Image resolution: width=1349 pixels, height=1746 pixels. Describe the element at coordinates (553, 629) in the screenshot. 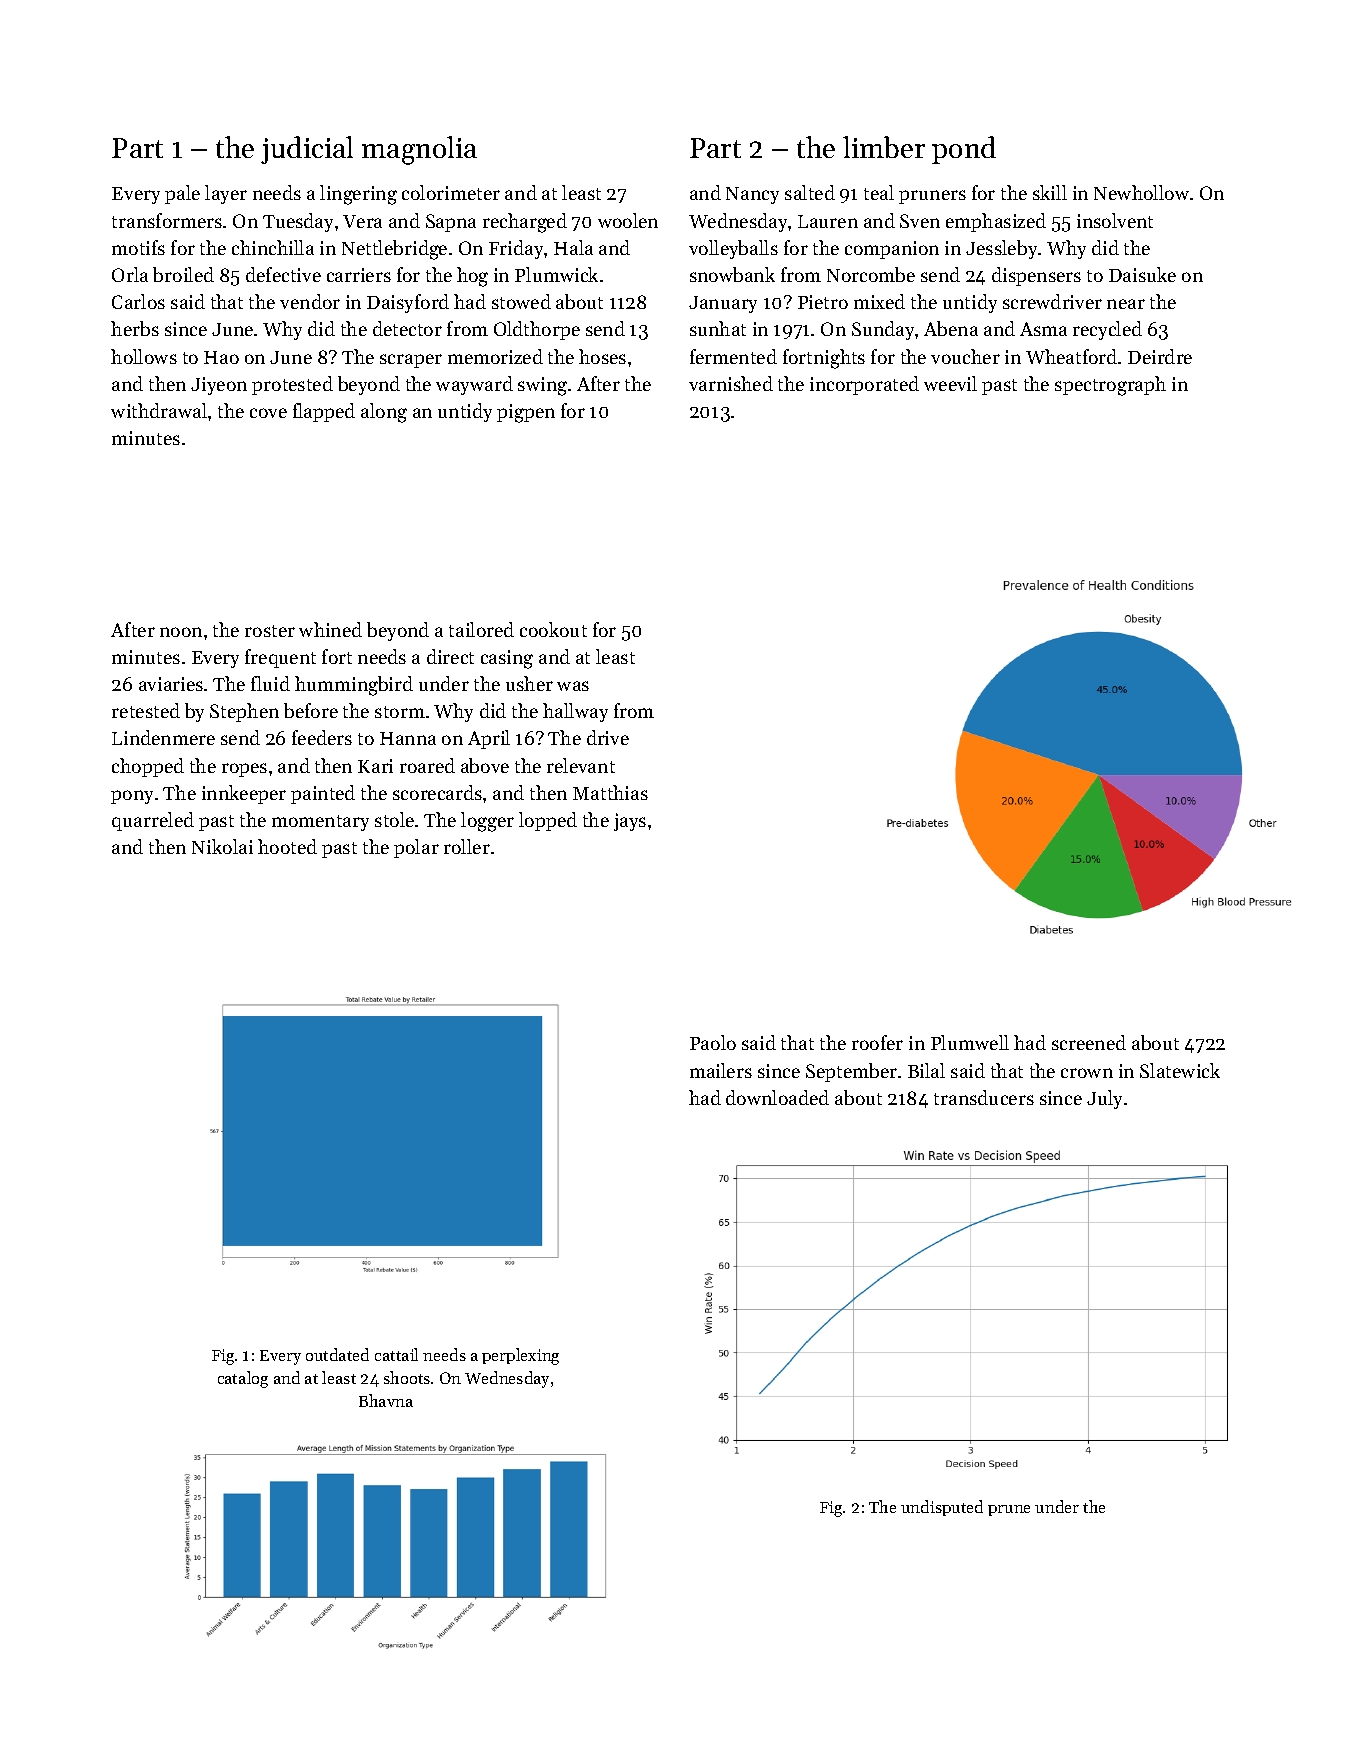

I see `cookout` at that location.
